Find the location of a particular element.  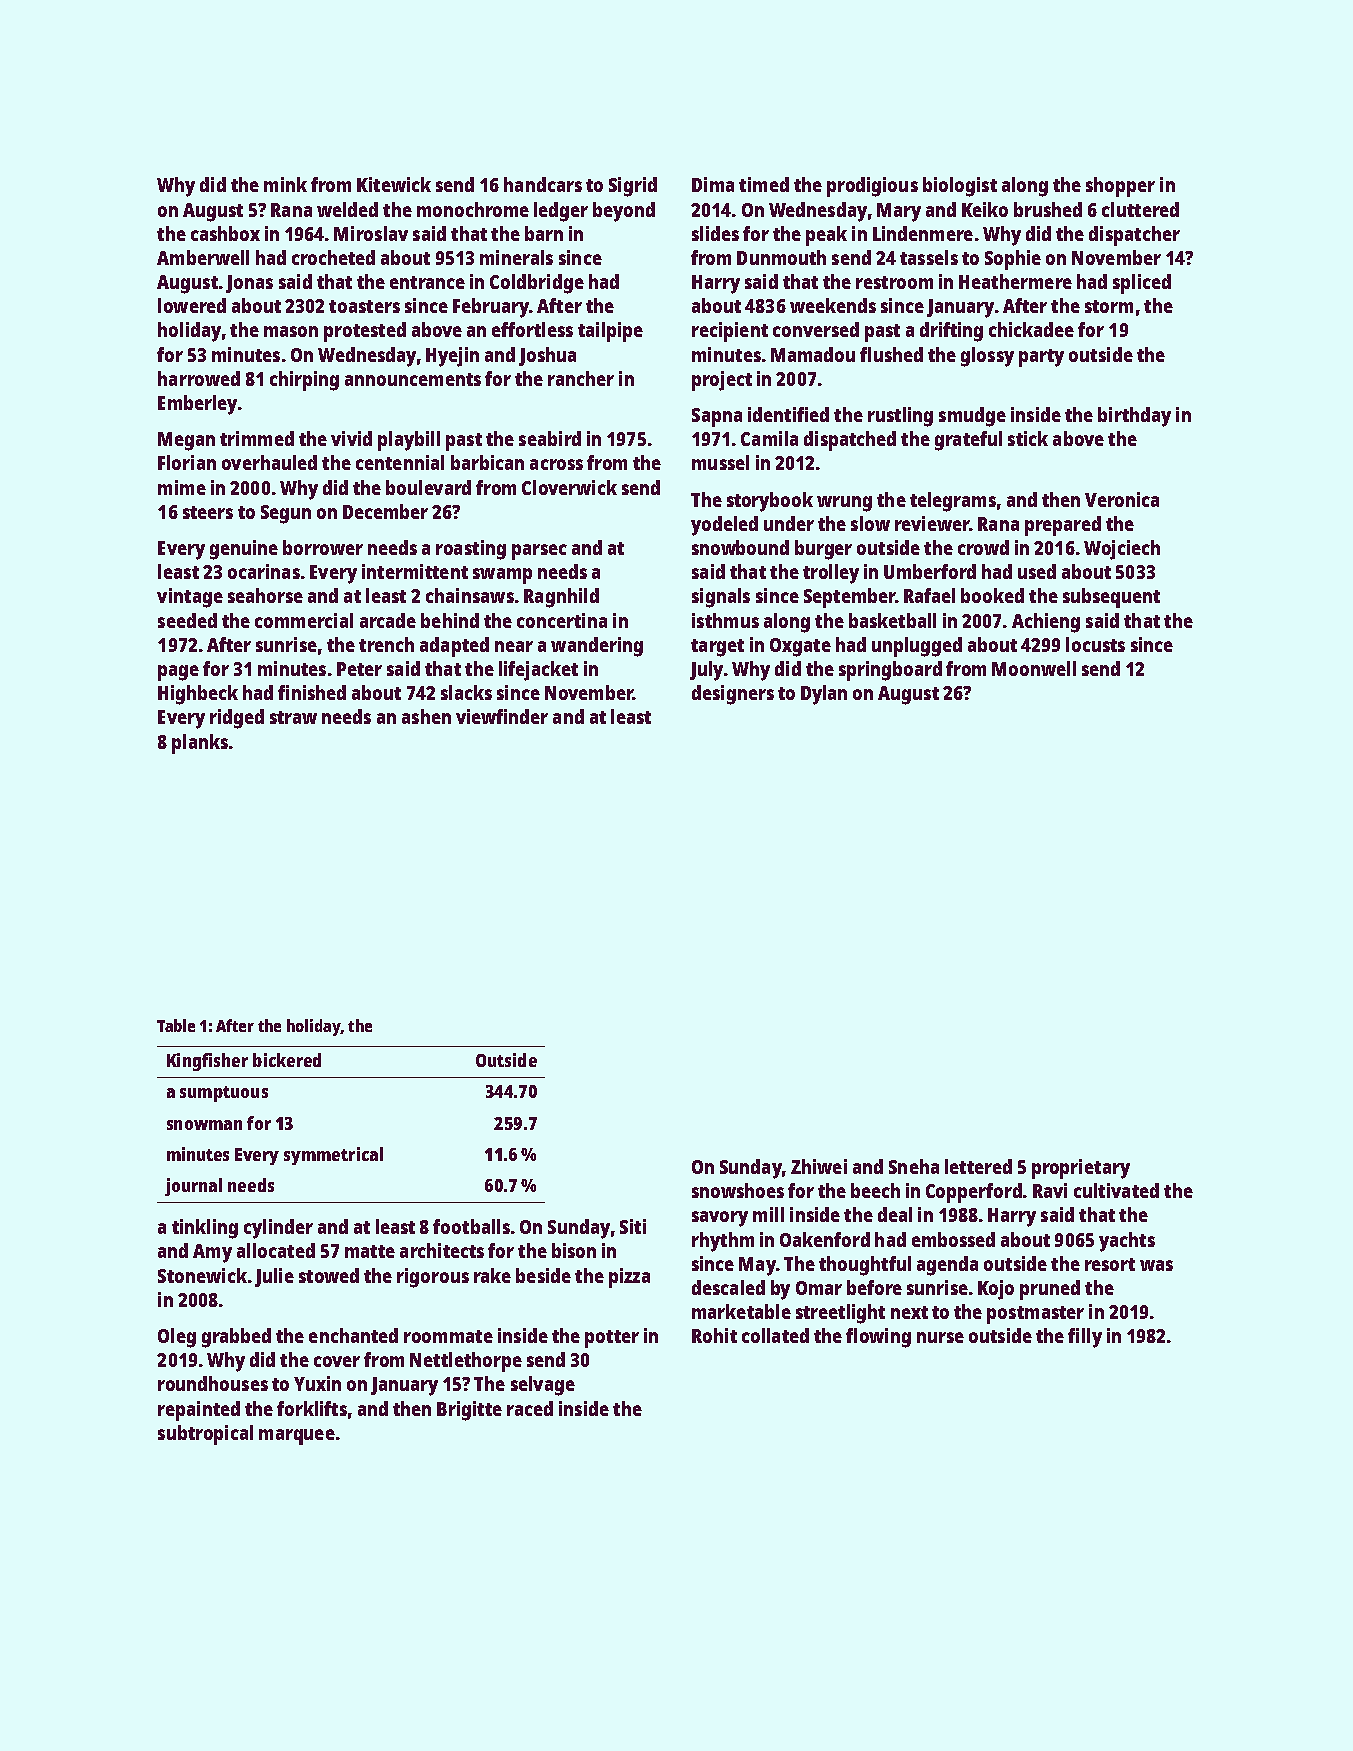

biologist is located at coordinates (960, 187).
